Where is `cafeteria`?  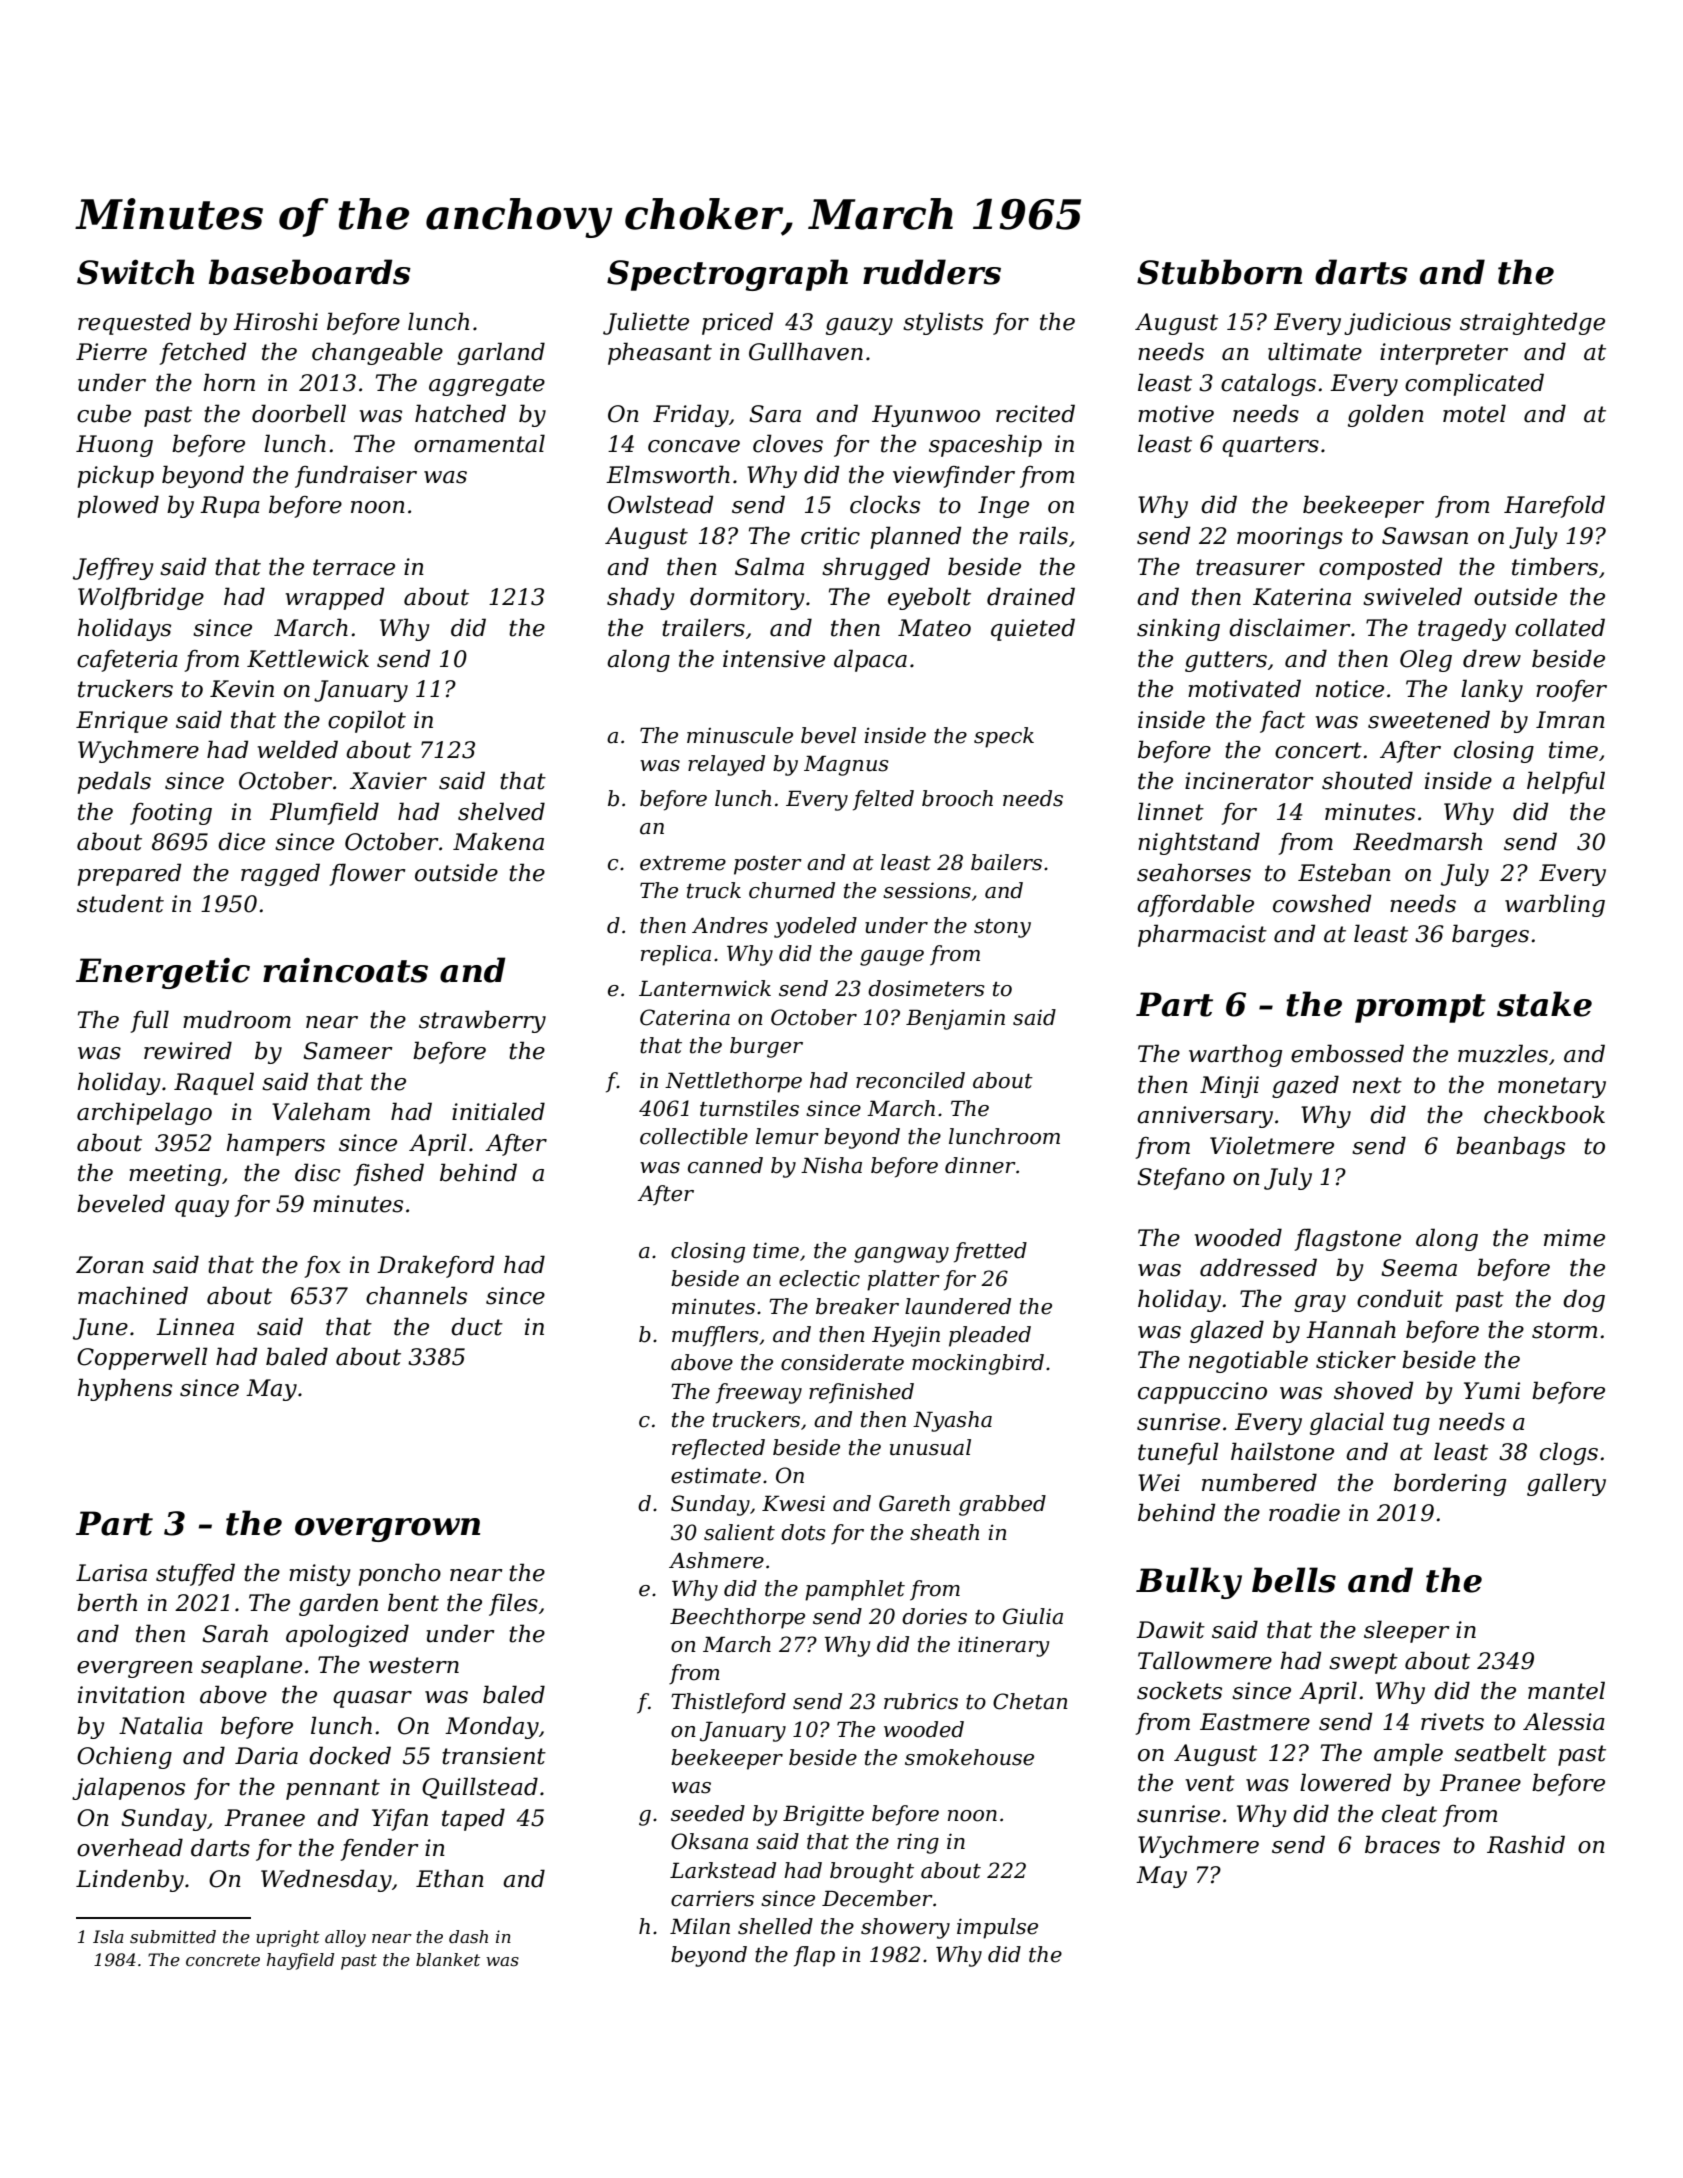 cafeteria is located at coordinates (127, 661).
